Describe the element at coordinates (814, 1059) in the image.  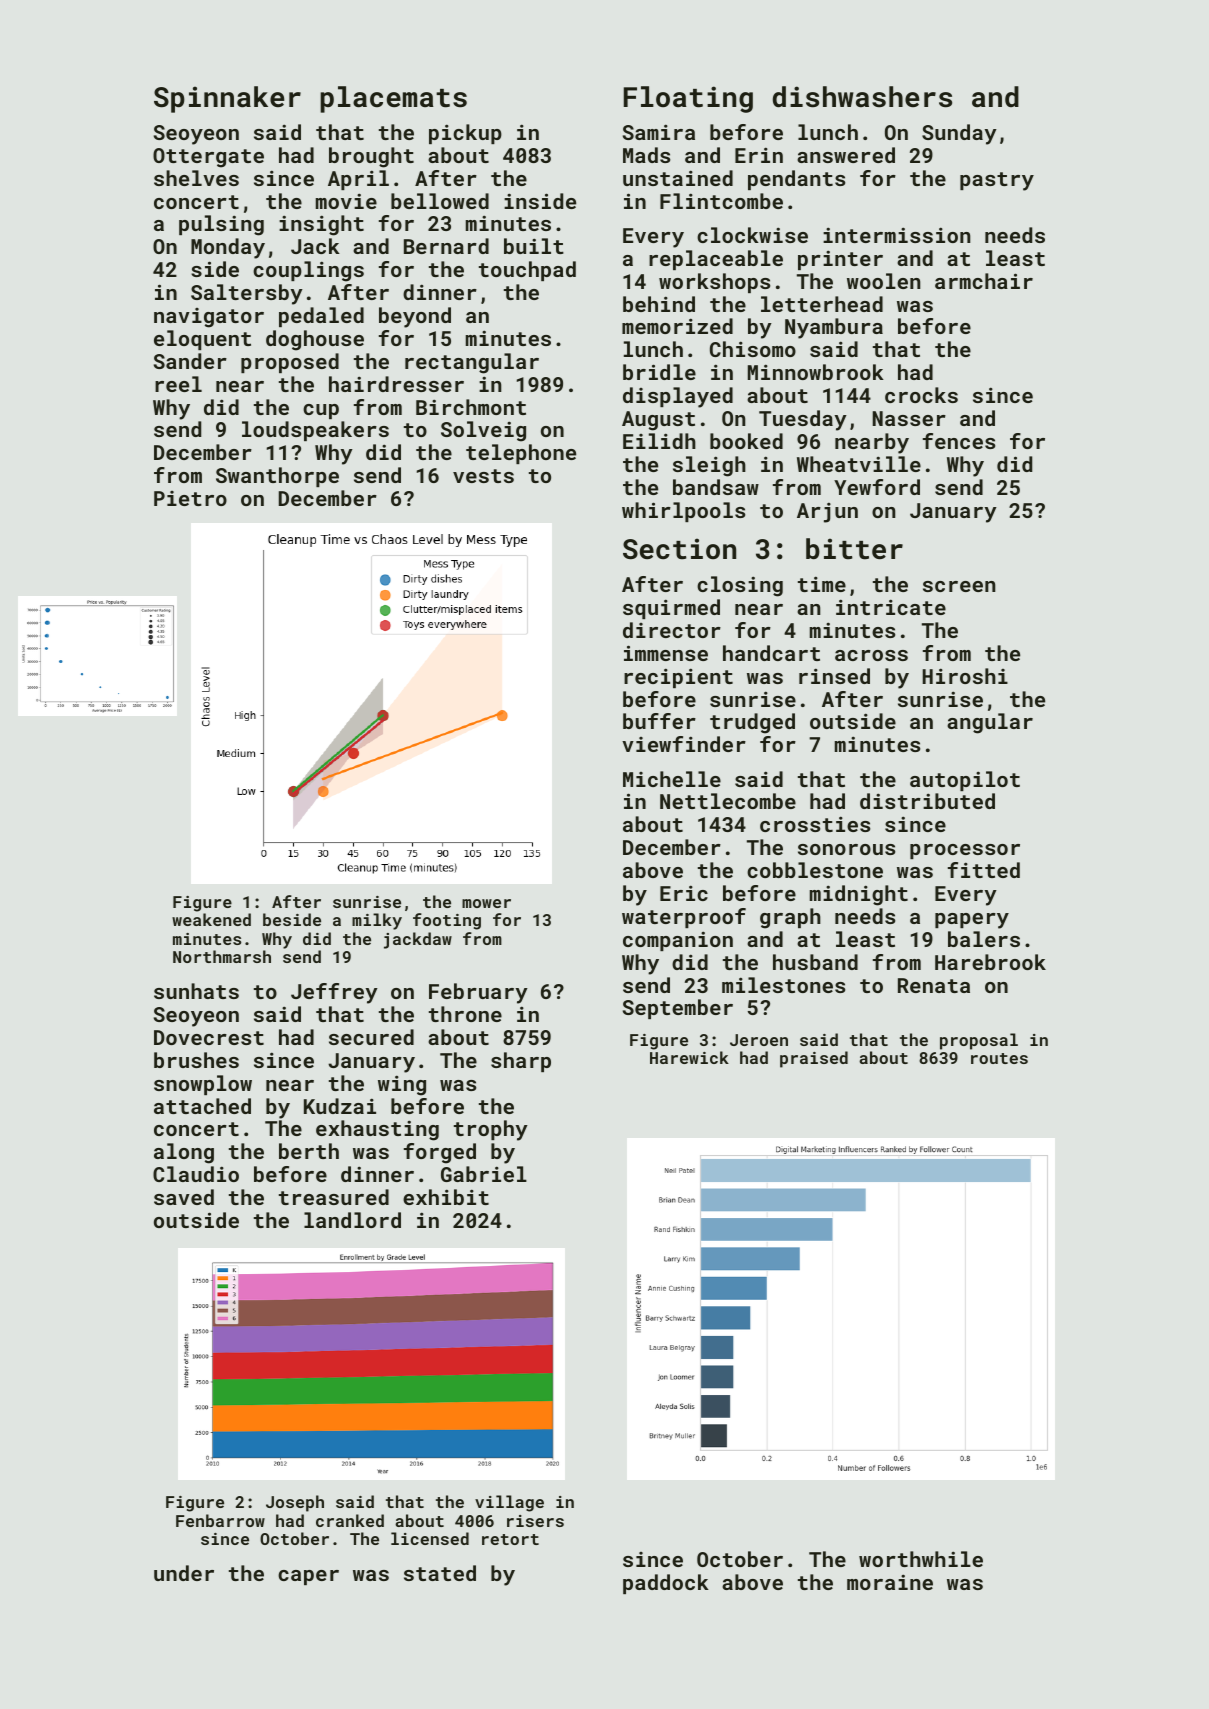
I see `praised` at that location.
